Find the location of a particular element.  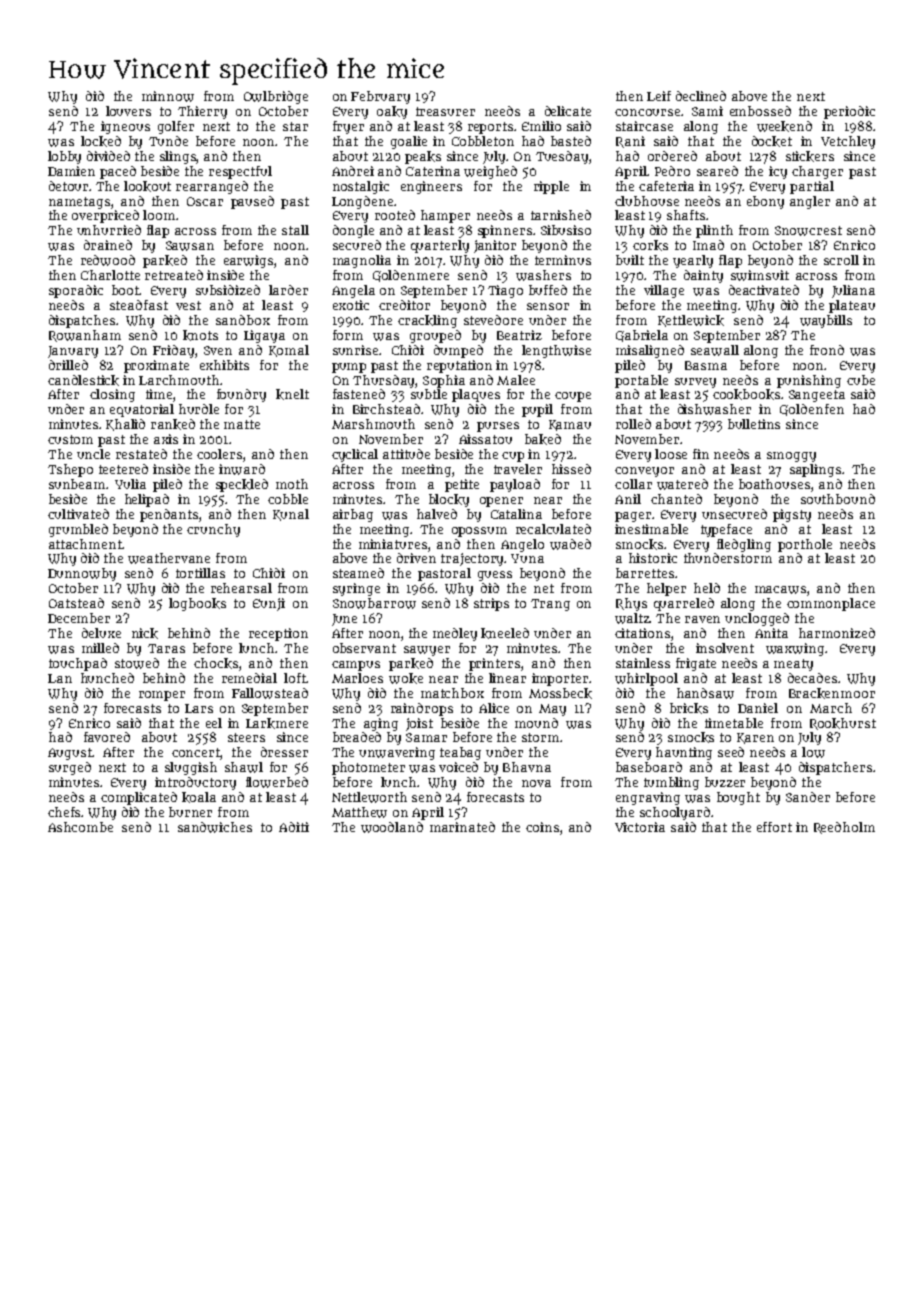

Tuesday is located at coordinates (562, 157).
